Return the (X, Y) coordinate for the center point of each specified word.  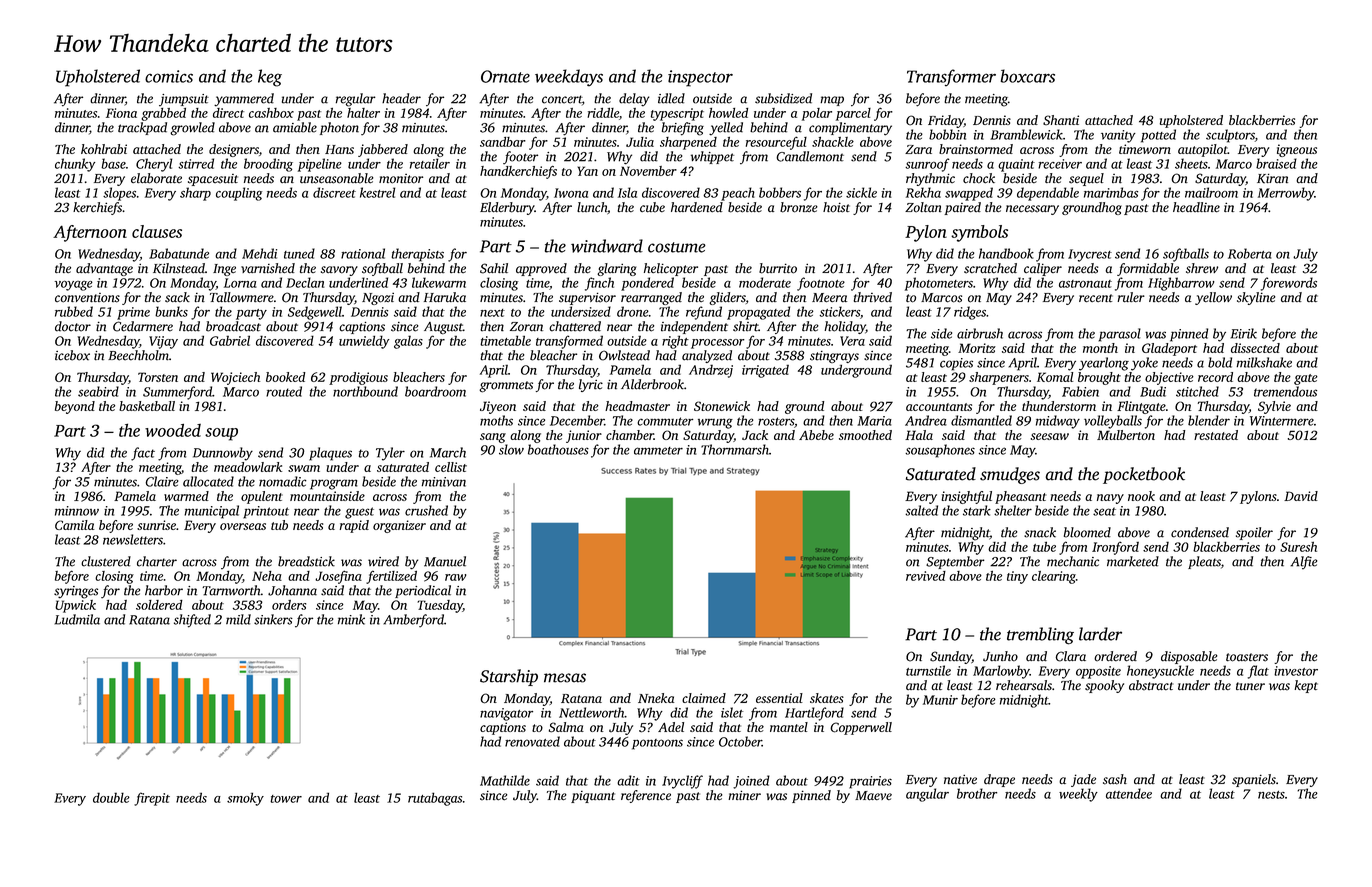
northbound (365, 391)
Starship (509, 677)
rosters (776, 421)
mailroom (1211, 192)
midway (1058, 422)
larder (1100, 634)
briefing (683, 129)
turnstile (928, 670)
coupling (239, 194)
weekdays (569, 77)
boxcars (1028, 76)
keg (270, 78)
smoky (245, 799)
